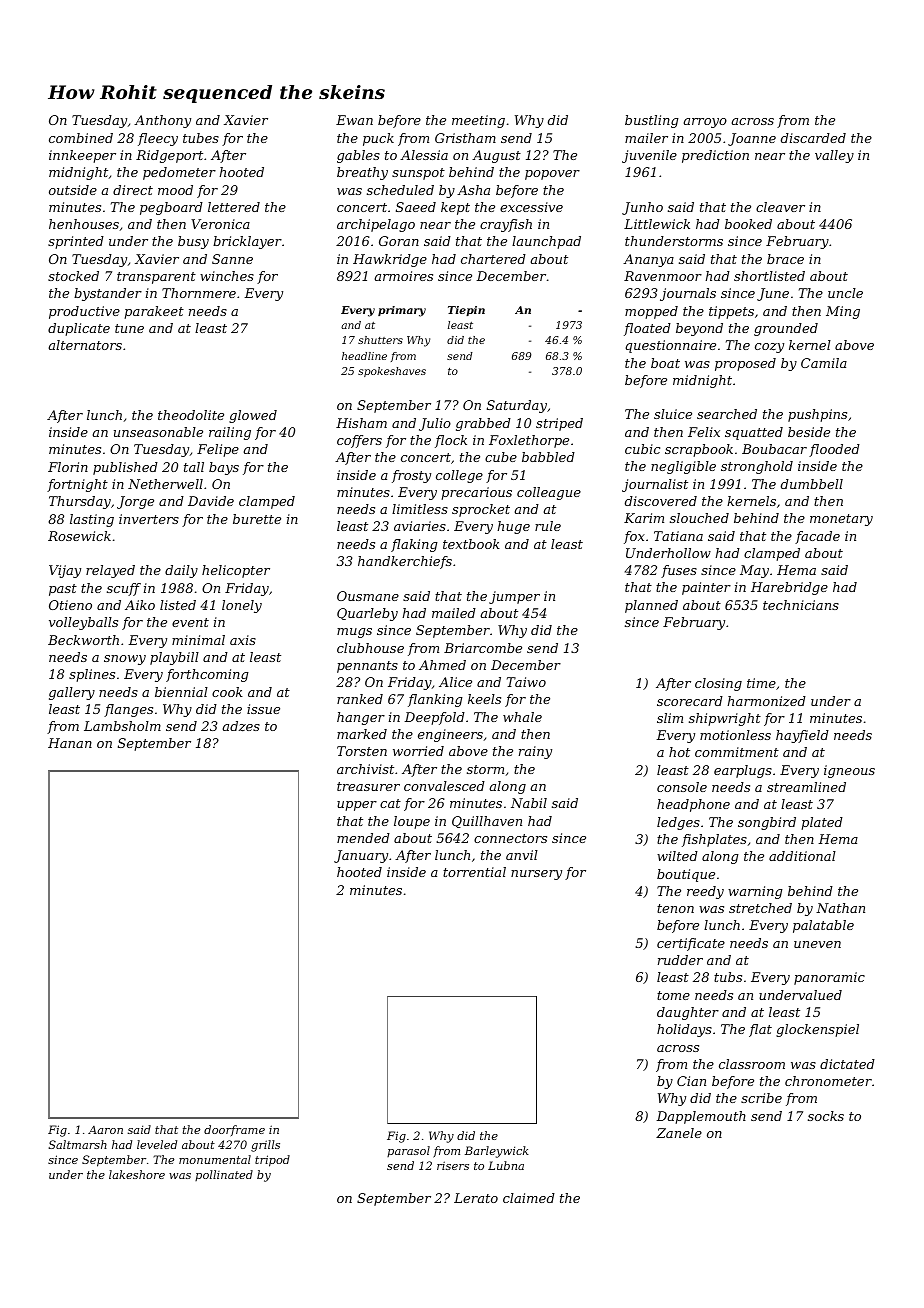  I want to click on playbill, so click(174, 658).
